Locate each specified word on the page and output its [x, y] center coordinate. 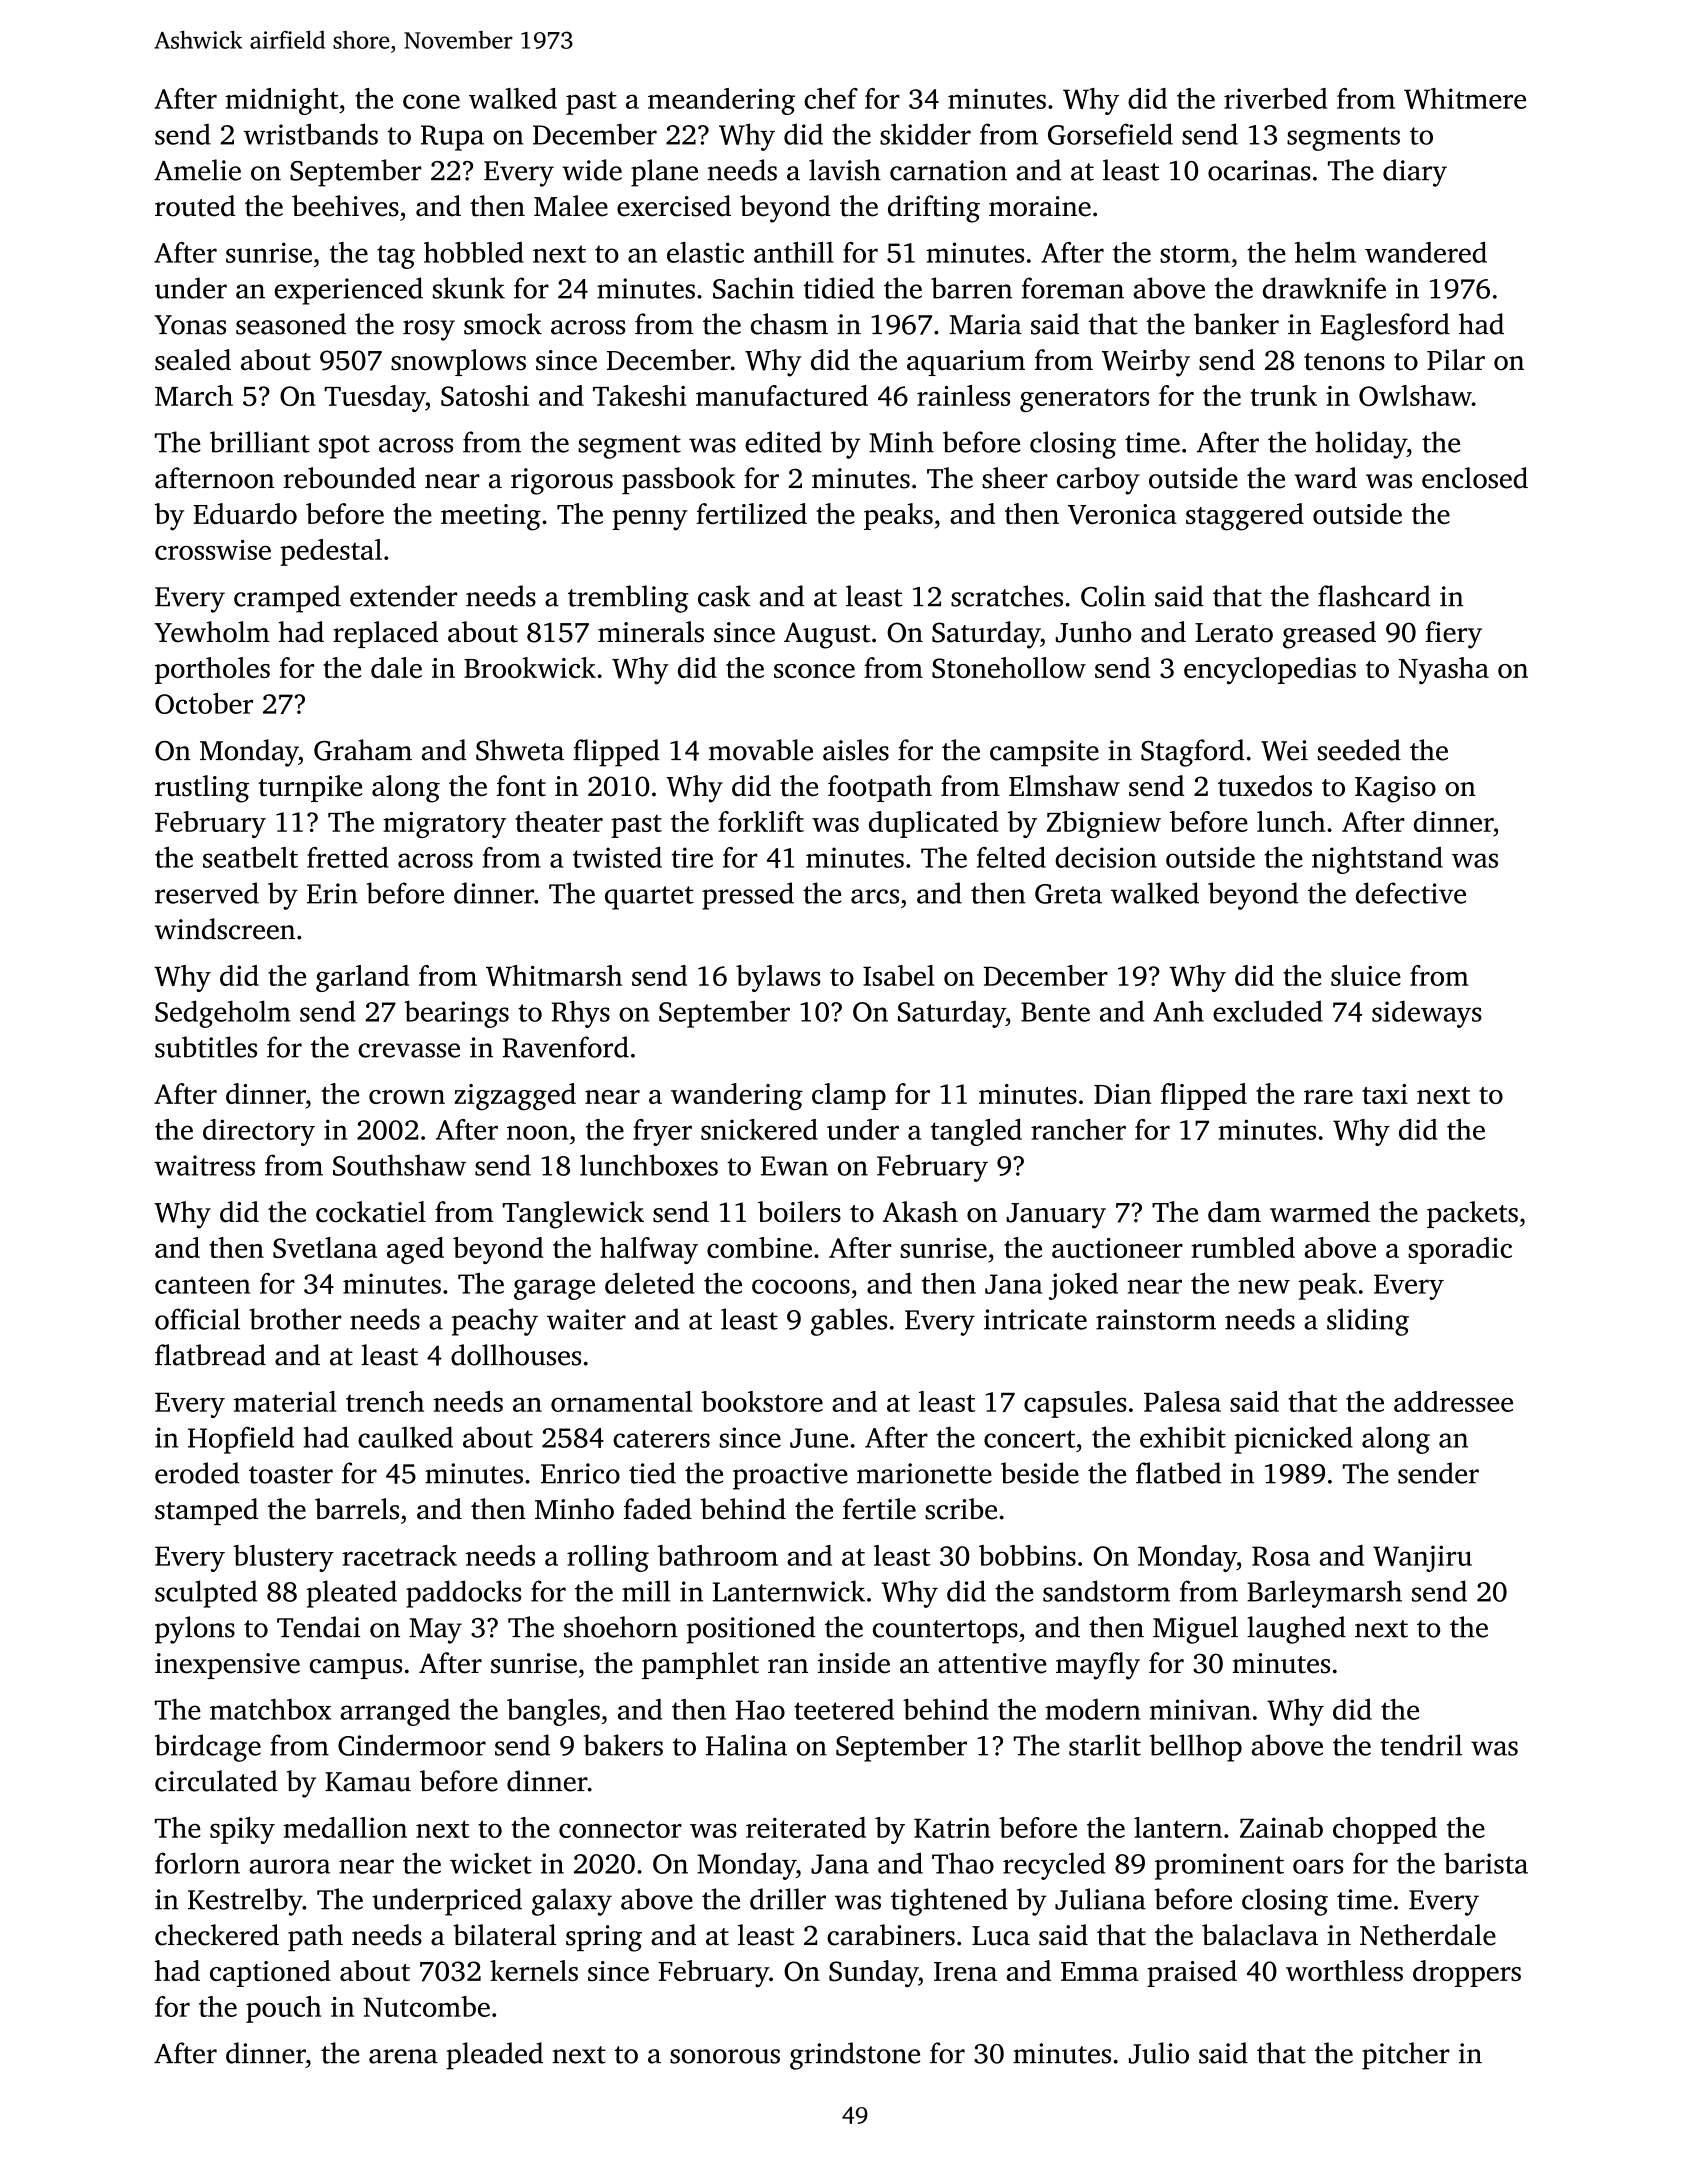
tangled [976, 1132]
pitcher [1406, 2056]
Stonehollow [1009, 668]
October [204, 703]
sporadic [1460, 1250]
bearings [457, 1014]
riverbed [1275, 98]
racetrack [399, 1555]
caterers [661, 1439]
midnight [282, 101]
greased [1329, 635]
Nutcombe [426, 2006]
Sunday [873, 1974]
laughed [1296, 1630]
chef [831, 98]
